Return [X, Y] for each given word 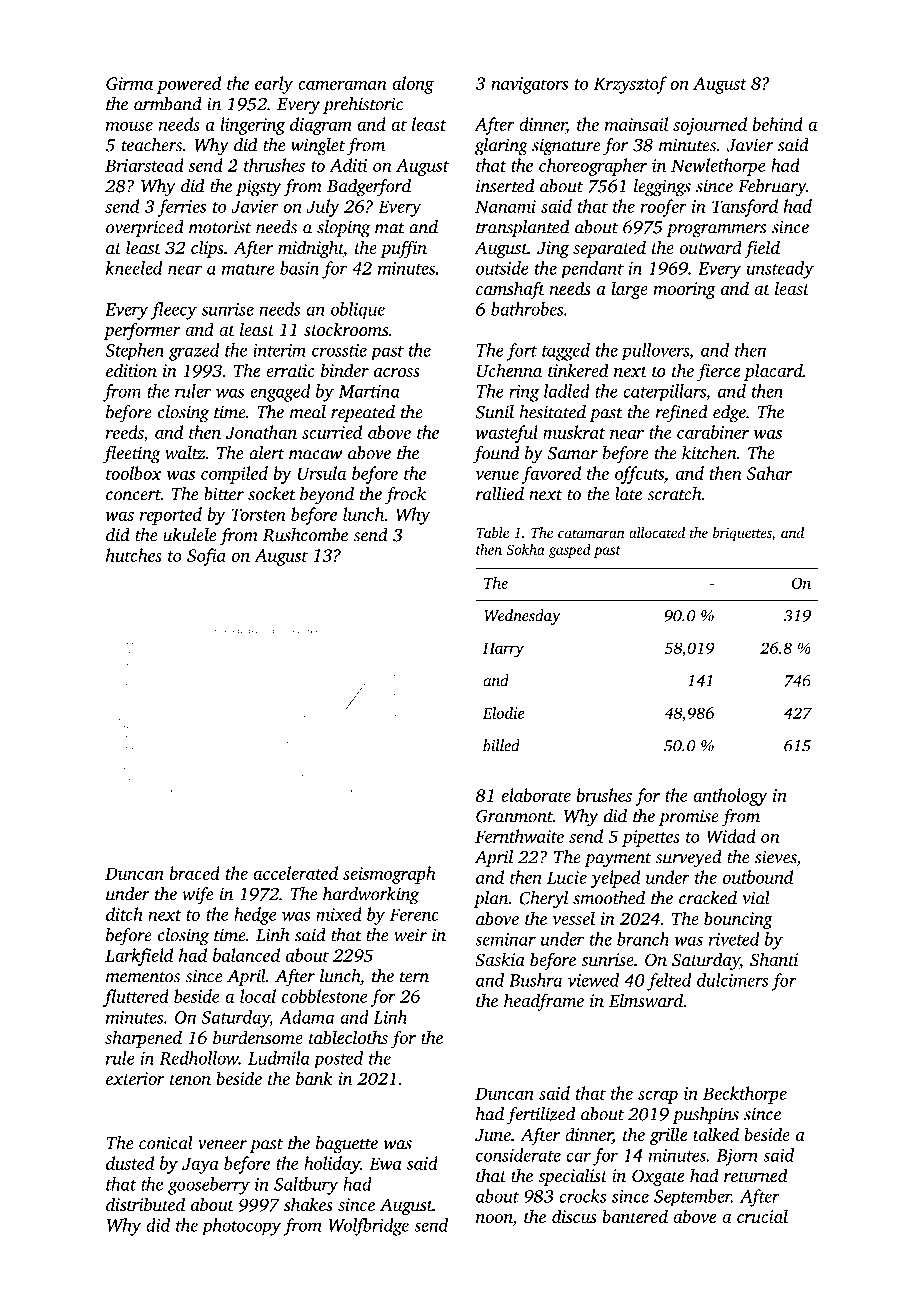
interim [279, 350]
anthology [730, 797]
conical [166, 1143]
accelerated [295, 873]
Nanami [505, 206]
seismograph [389, 875]
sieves [776, 858]
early [274, 85]
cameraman [342, 85]
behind [777, 124]
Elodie [504, 712]
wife [197, 896]
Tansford [745, 208]
